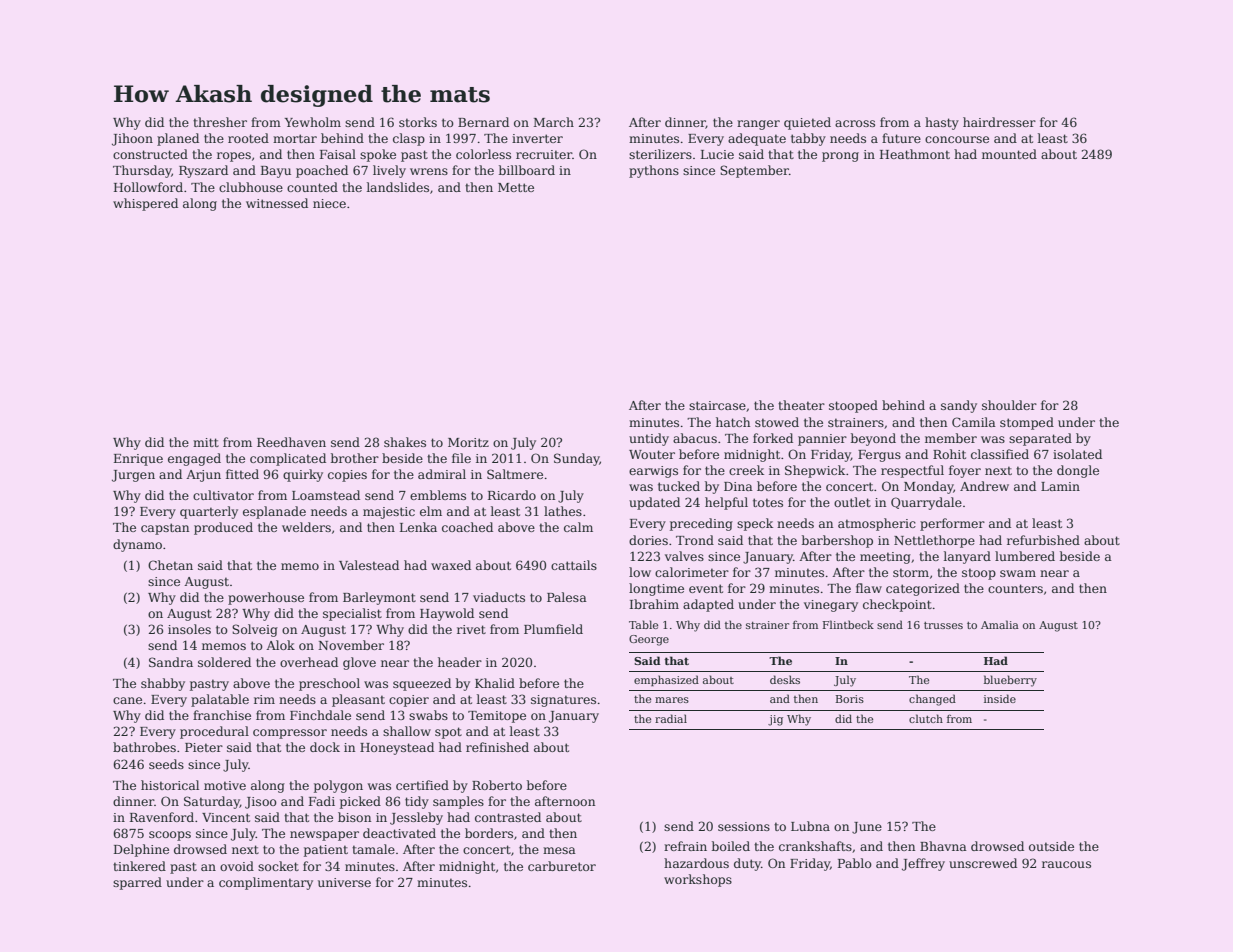 This screenshot has width=1233, height=952. What do you see at coordinates (145, 204) in the screenshot?
I see `whispered` at bounding box center [145, 204].
